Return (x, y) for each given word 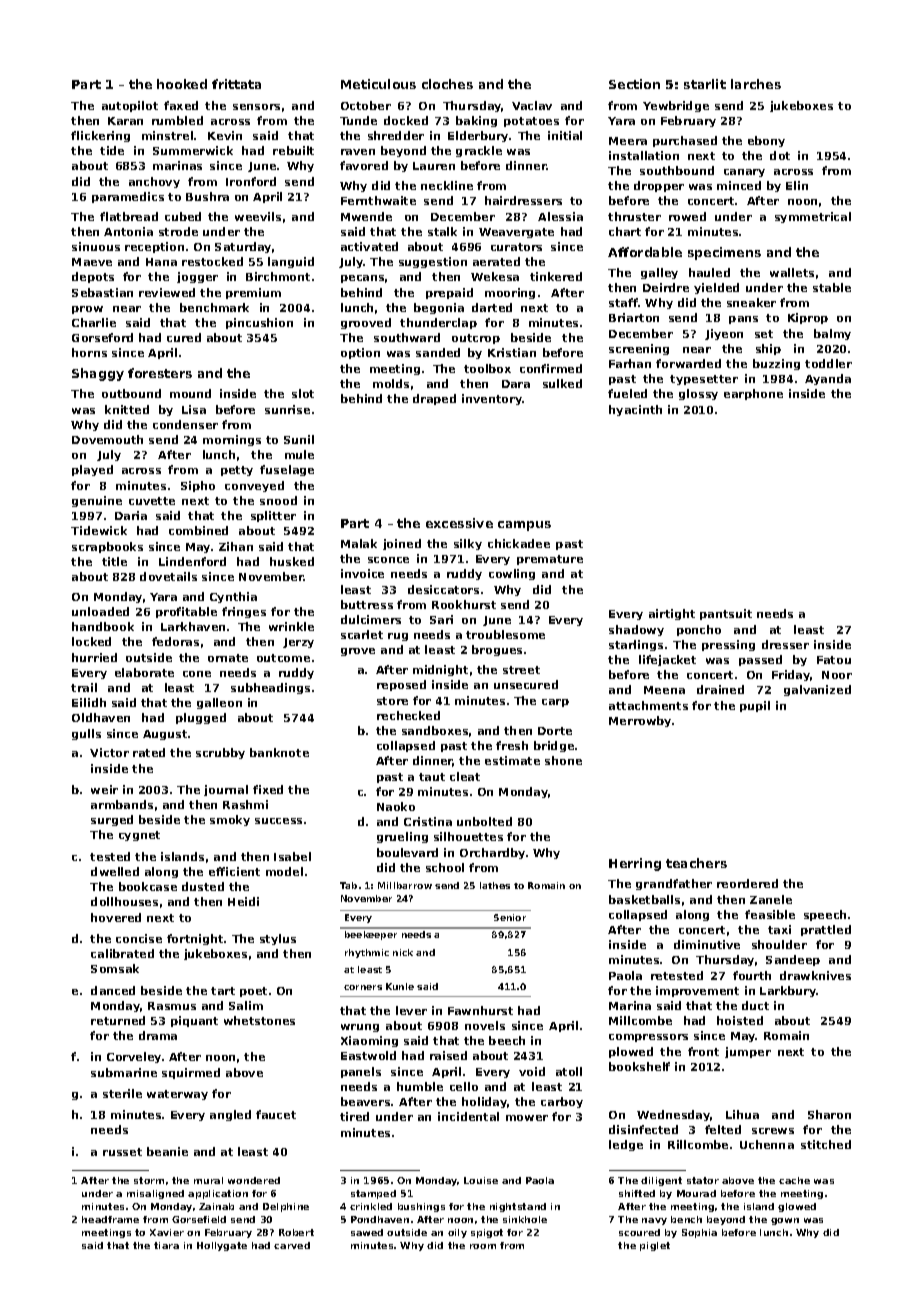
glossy (698, 394)
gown (785, 1221)
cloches (447, 84)
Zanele (771, 899)
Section (634, 84)
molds (391, 383)
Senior (510, 917)
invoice (362, 573)
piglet (655, 1246)
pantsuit (726, 614)
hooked (182, 84)
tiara (166, 1245)
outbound (131, 393)
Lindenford (192, 561)
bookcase (148, 886)
